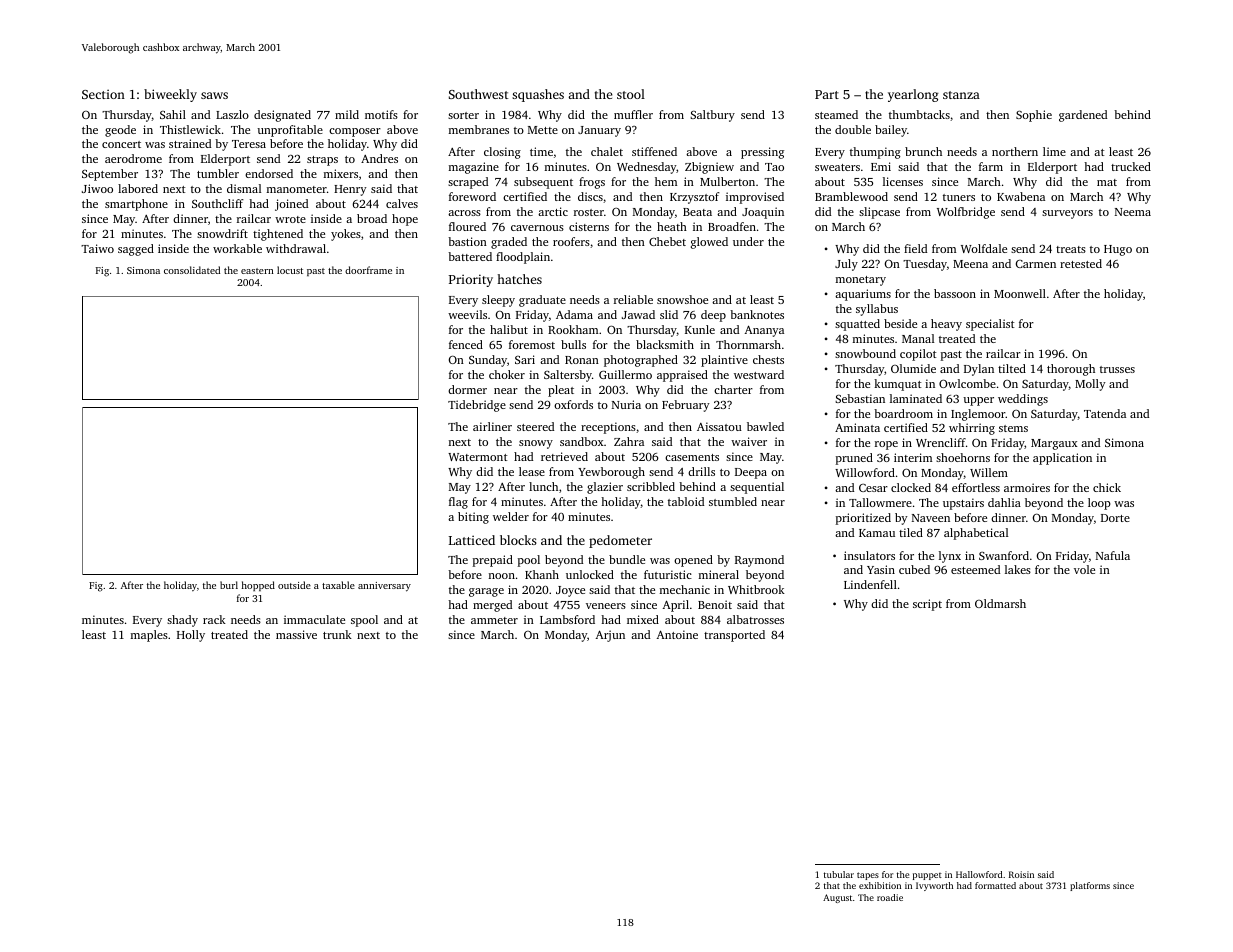  Describe the element at coordinates (350, 190) in the screenshot. I see `Henry` at that location.
